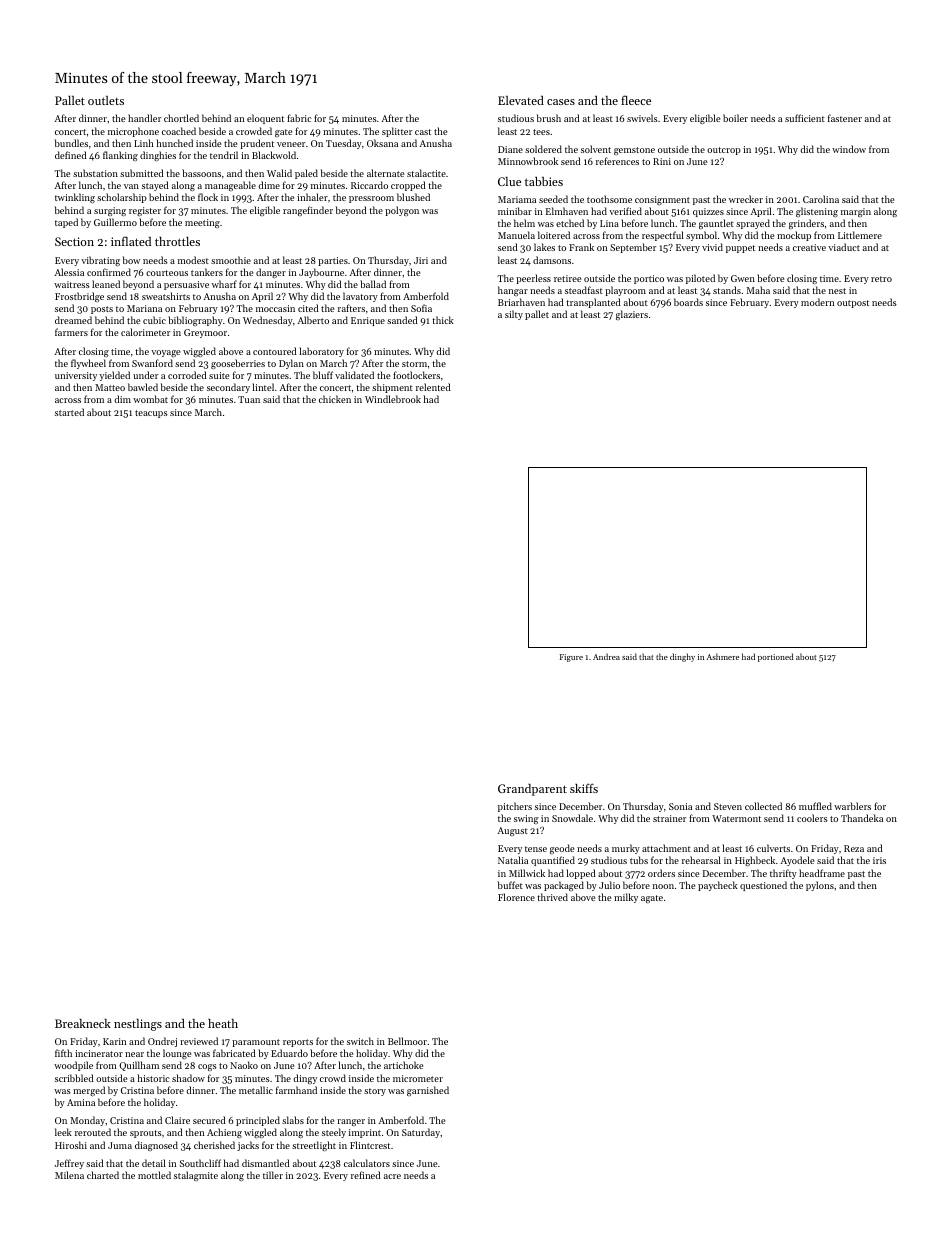 Image resolution: width=952 pixels, height=1233 pixels. I want to click on brush, so click(549, 118).
